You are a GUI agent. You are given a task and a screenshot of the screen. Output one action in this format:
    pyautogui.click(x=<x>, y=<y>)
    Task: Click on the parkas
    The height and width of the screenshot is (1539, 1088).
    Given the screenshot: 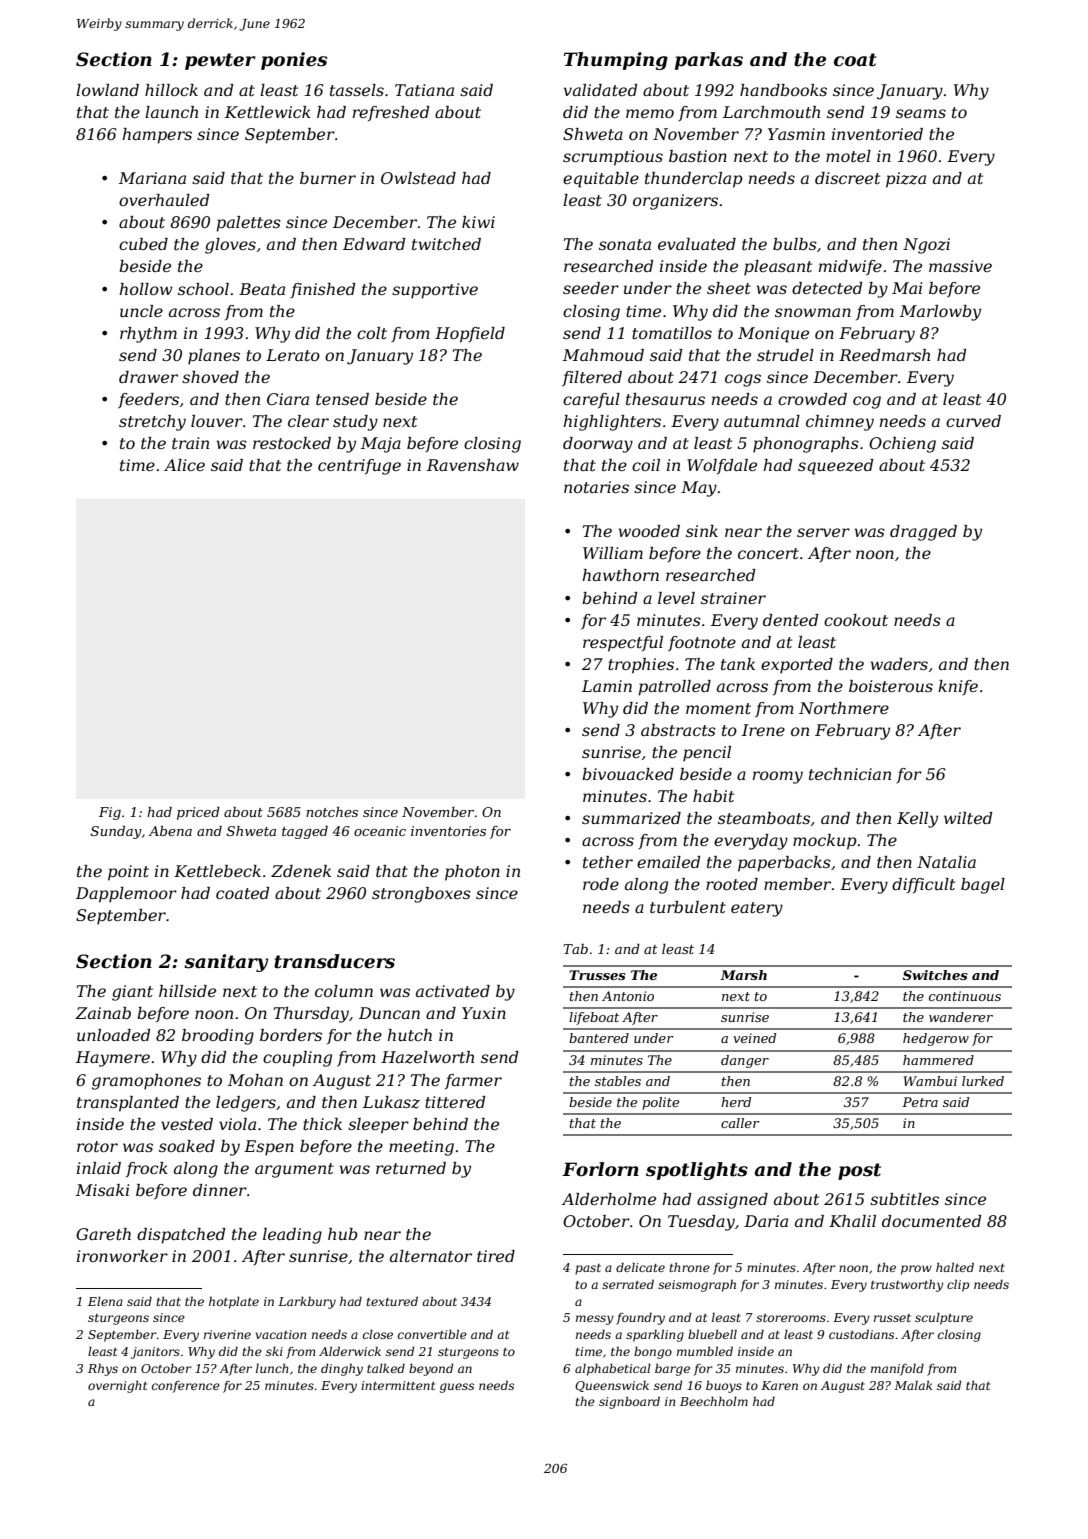 What is the action you would take?
    pyautogui.click(x=709, y=61)
